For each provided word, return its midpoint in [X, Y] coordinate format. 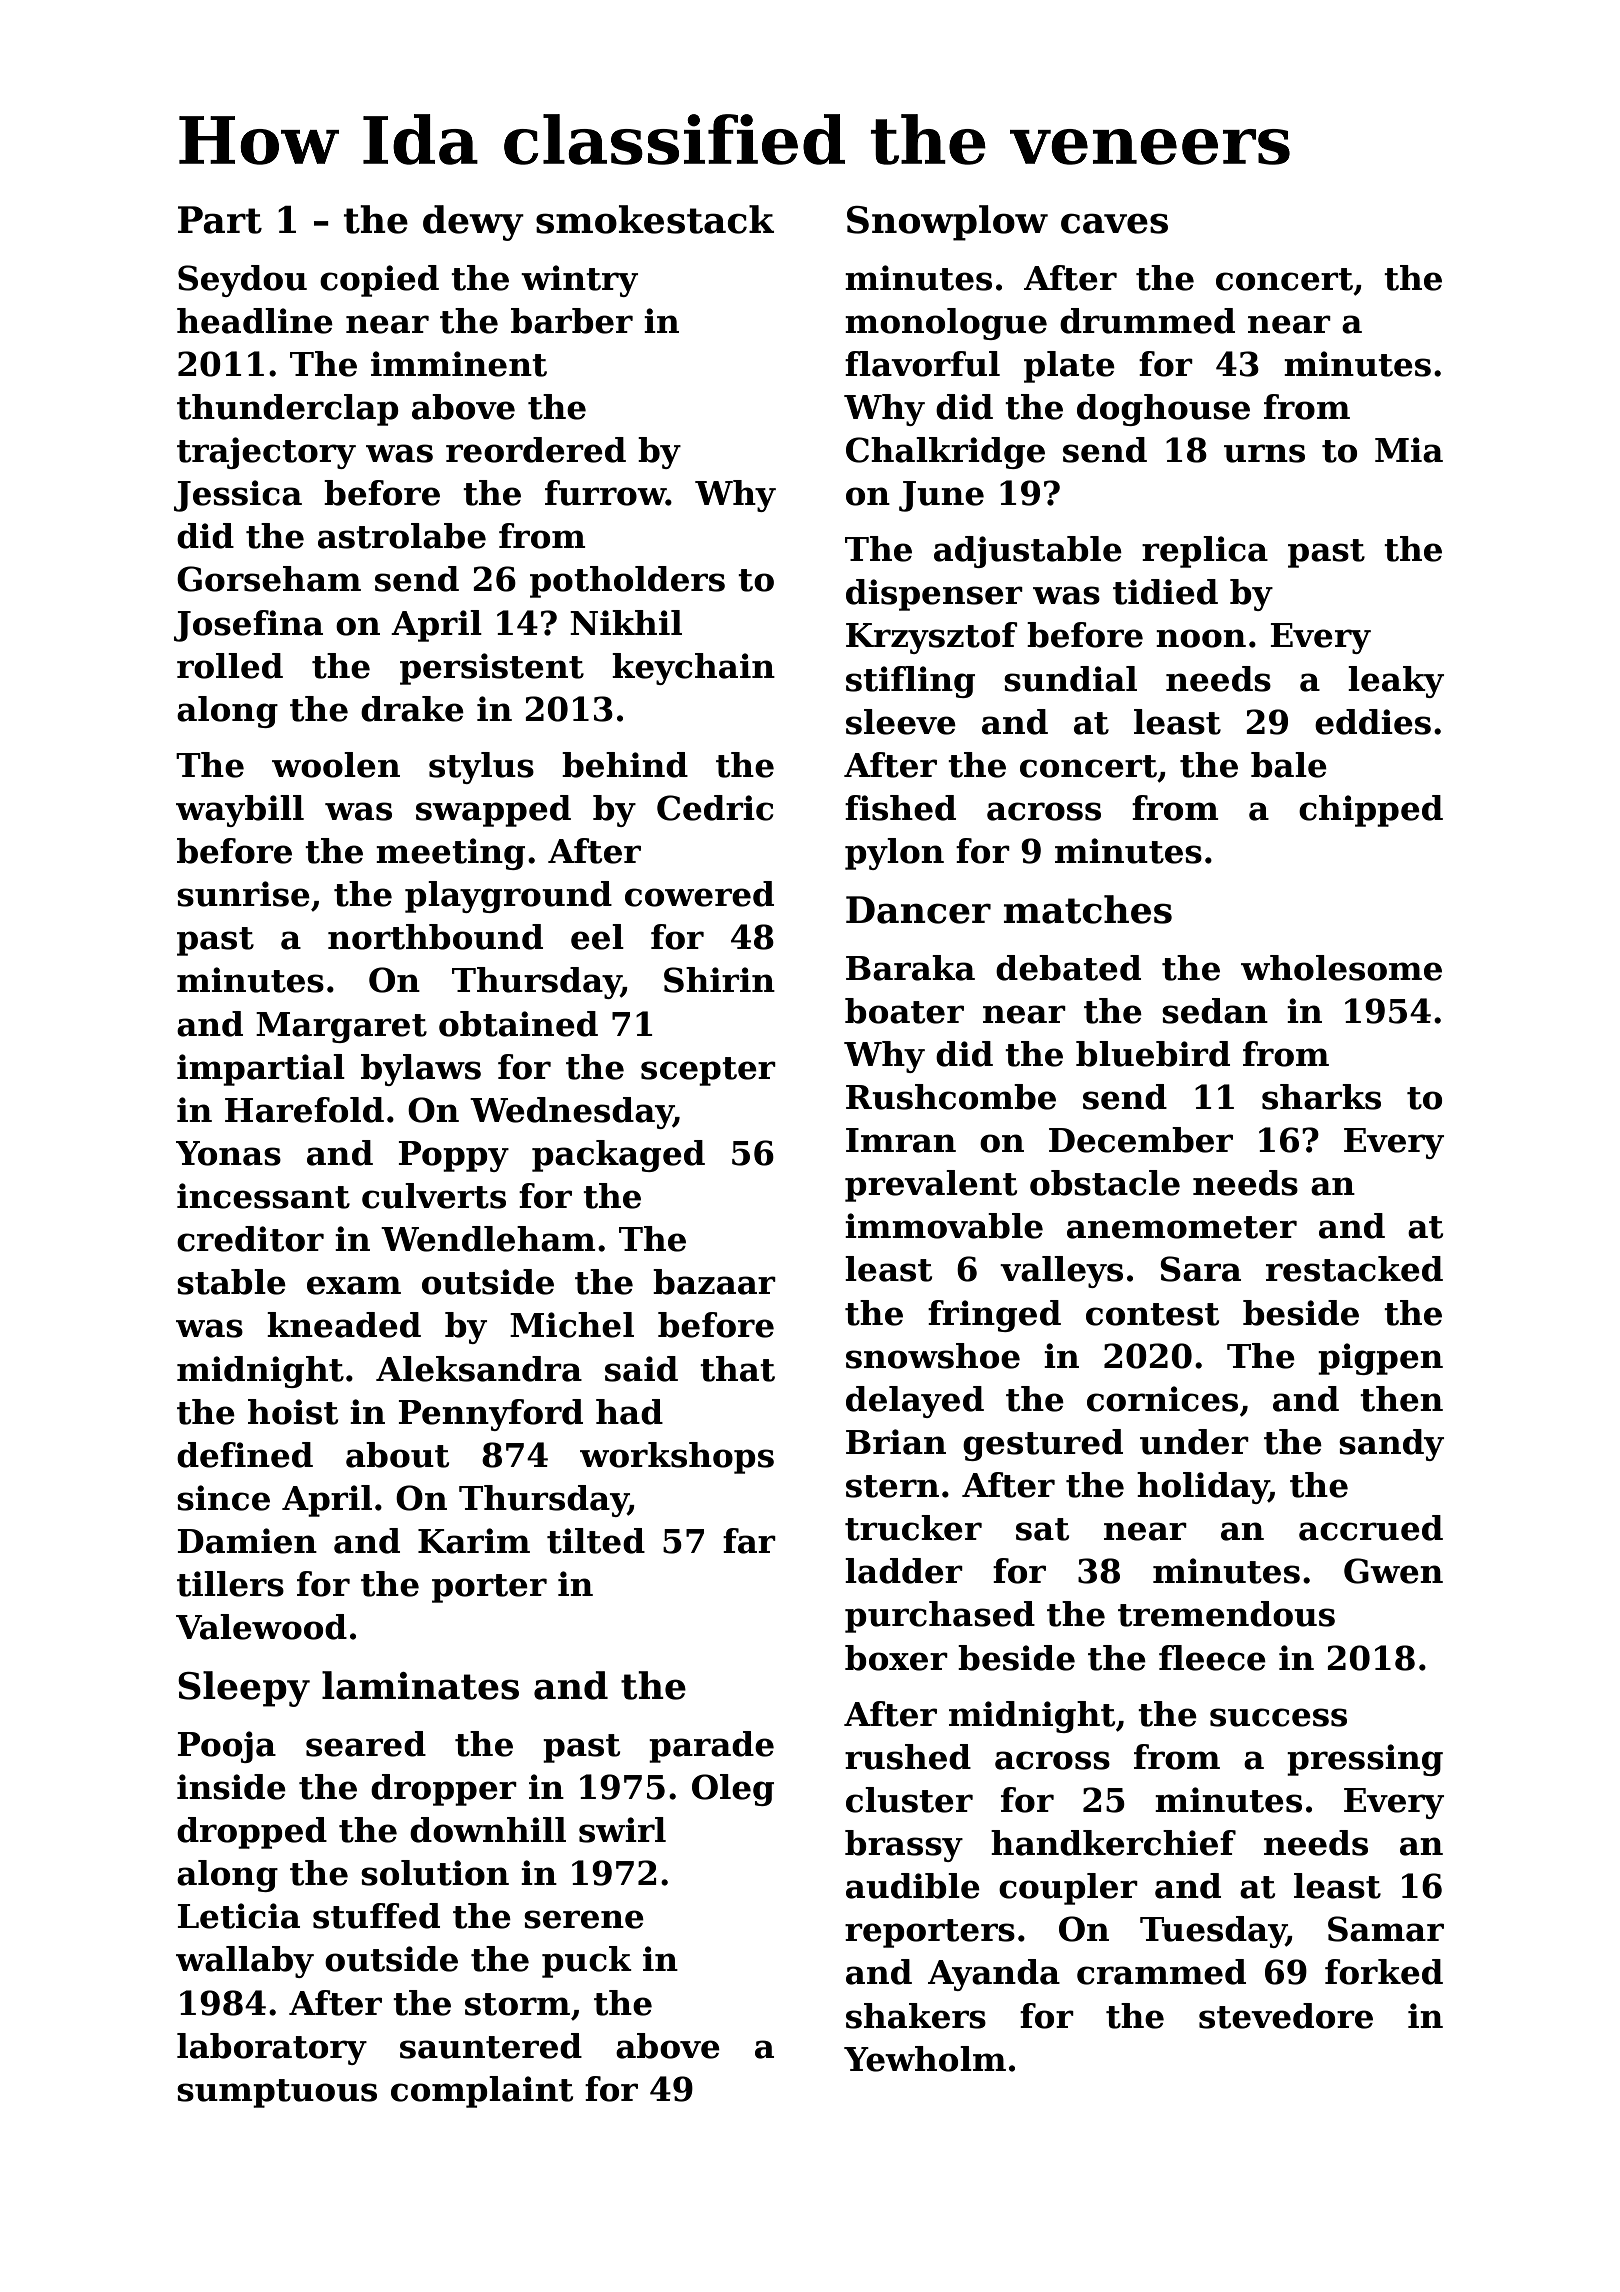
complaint [482, 2092]
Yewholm [925, 2059]
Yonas [228, 1153]
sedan [1215, 1011]
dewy [473, 223]
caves [1114, 223]
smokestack [655, 219]
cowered [699, 894]
